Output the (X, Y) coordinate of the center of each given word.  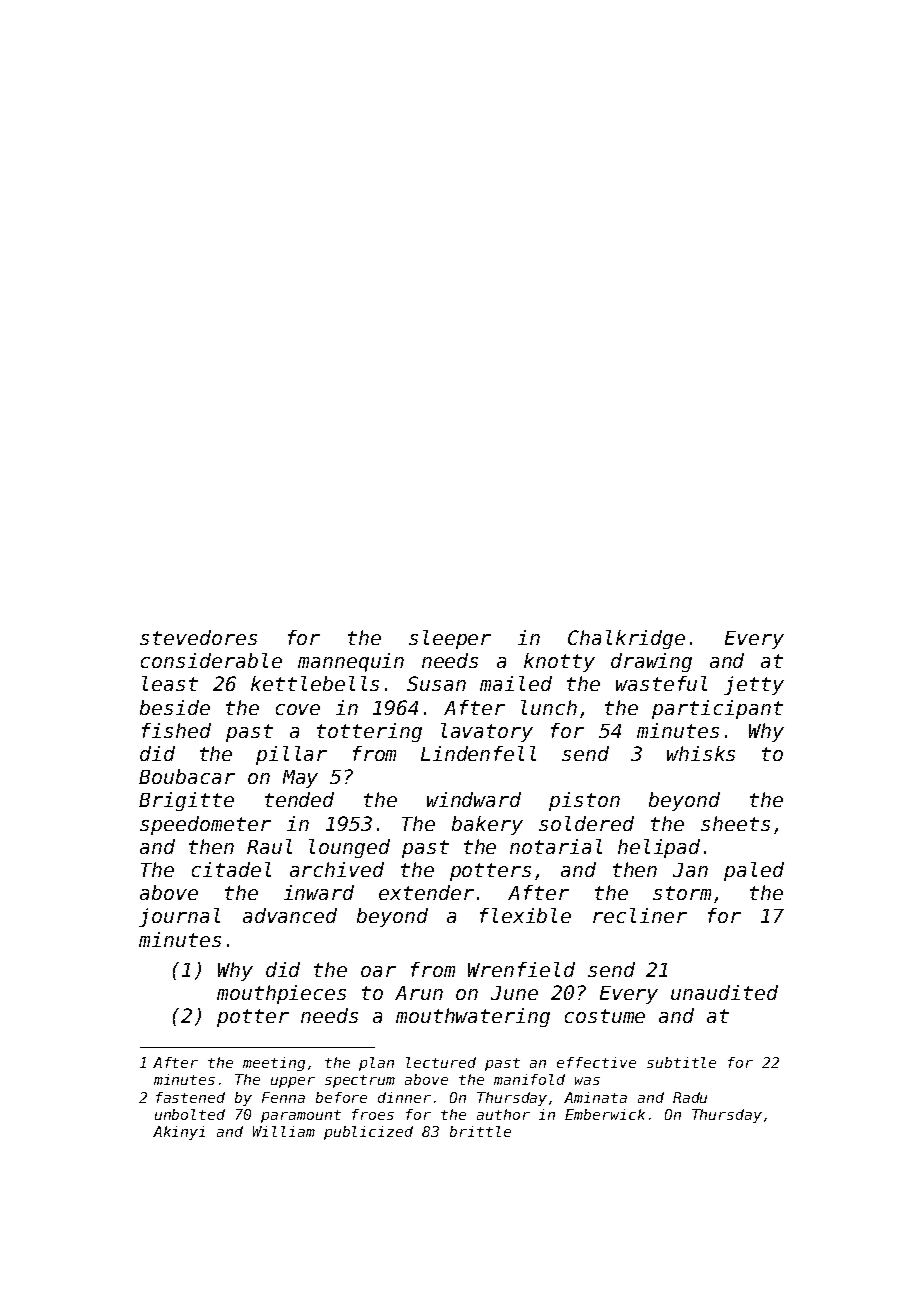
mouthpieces (281, 994)
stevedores (198, 637)
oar (378, 971)
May (300, 779)
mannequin (351, 662)
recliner (640, 915)
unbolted (190, 1114)
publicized (368, 1133)
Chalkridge (626, 639)
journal (179, 917)
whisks (701, 753)
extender (426, 892)
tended (299, 799)
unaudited (724, 992)
